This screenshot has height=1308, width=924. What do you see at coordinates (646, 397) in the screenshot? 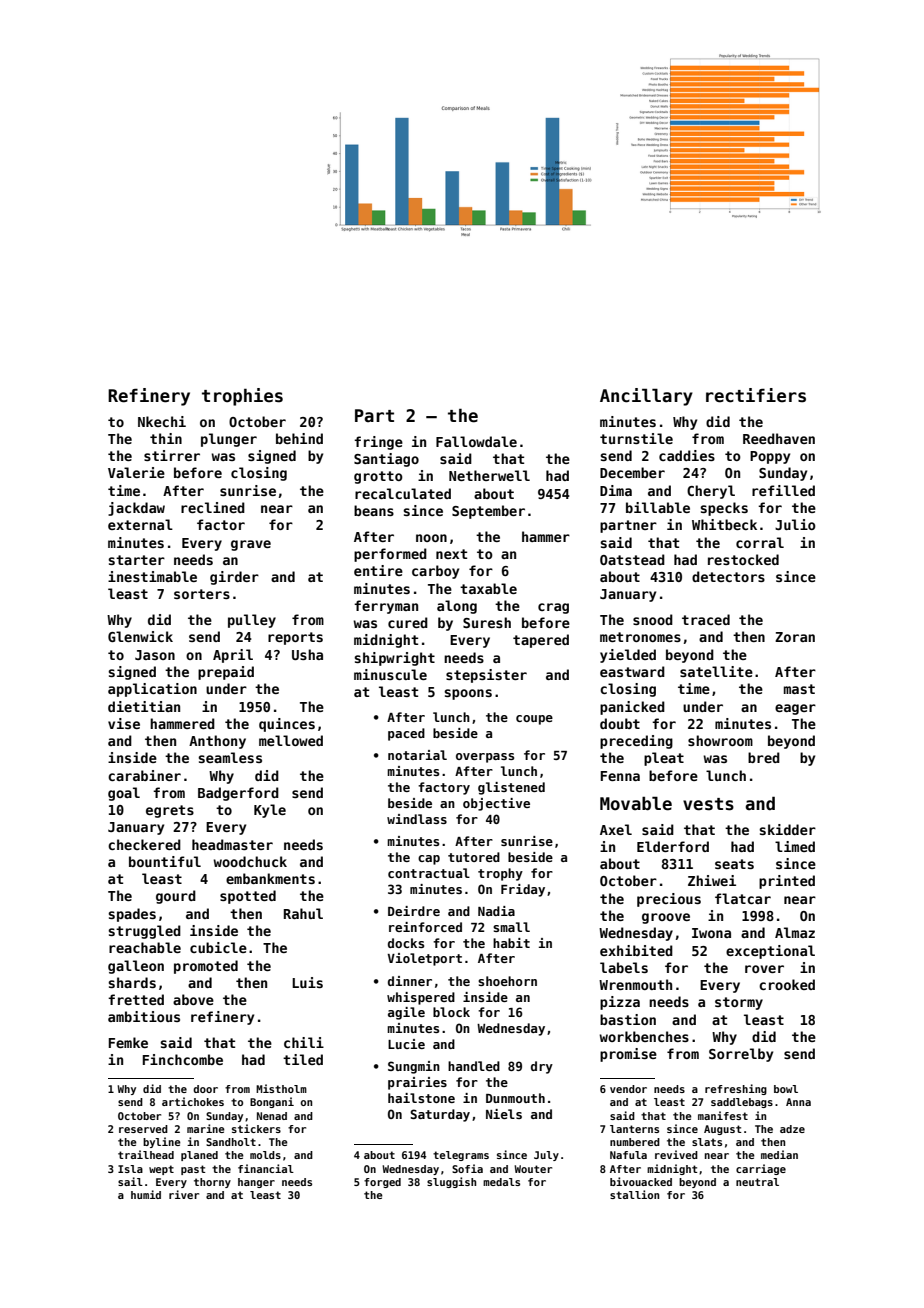
I see `Ancillary` at bounding box center [646, 397].
